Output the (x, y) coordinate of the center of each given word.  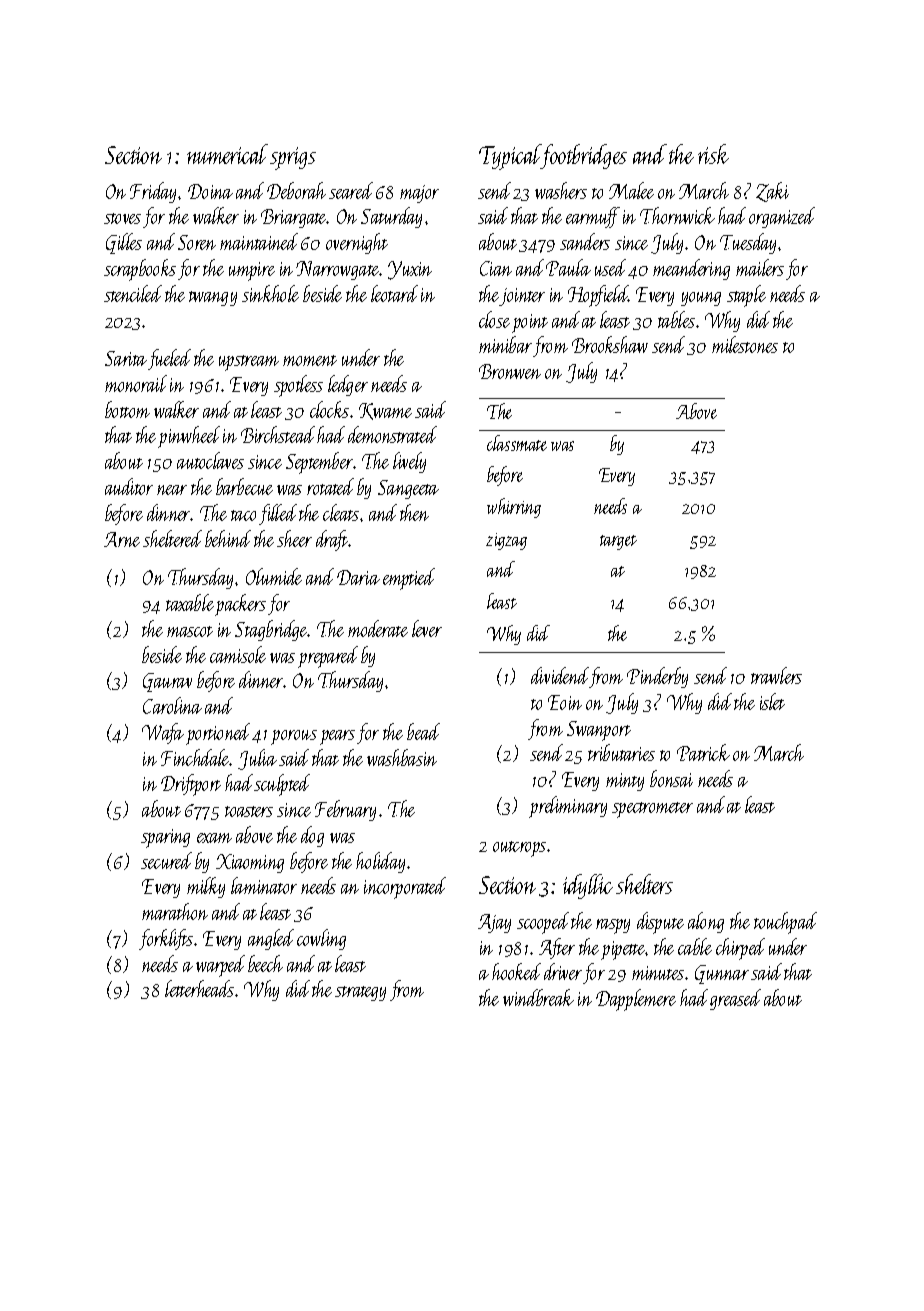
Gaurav (167, 682)
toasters (249, 811)
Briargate (294, 218)
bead (423, 731)
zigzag (506, 541)
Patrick (703, 752)
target (618, 542)
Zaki (772, 192)
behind (228, 538)
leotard (394, 293)
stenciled (133, 293)
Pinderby (657, 677)
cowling (321, 939)
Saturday (391, 217)
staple (746, 296)
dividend (560, 675)
